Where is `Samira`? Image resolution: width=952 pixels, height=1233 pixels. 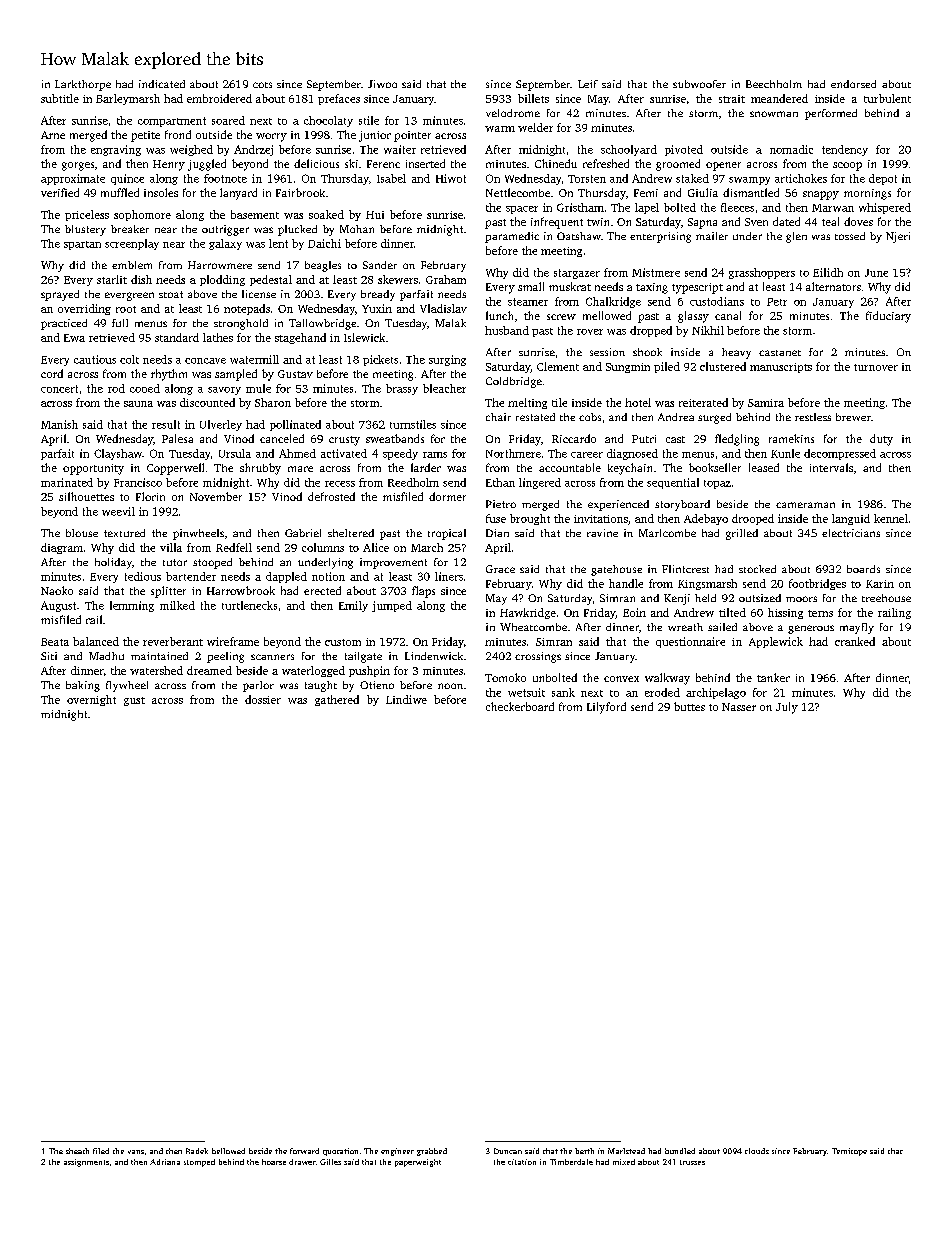 Samira is located at coordinates (766, 403).
